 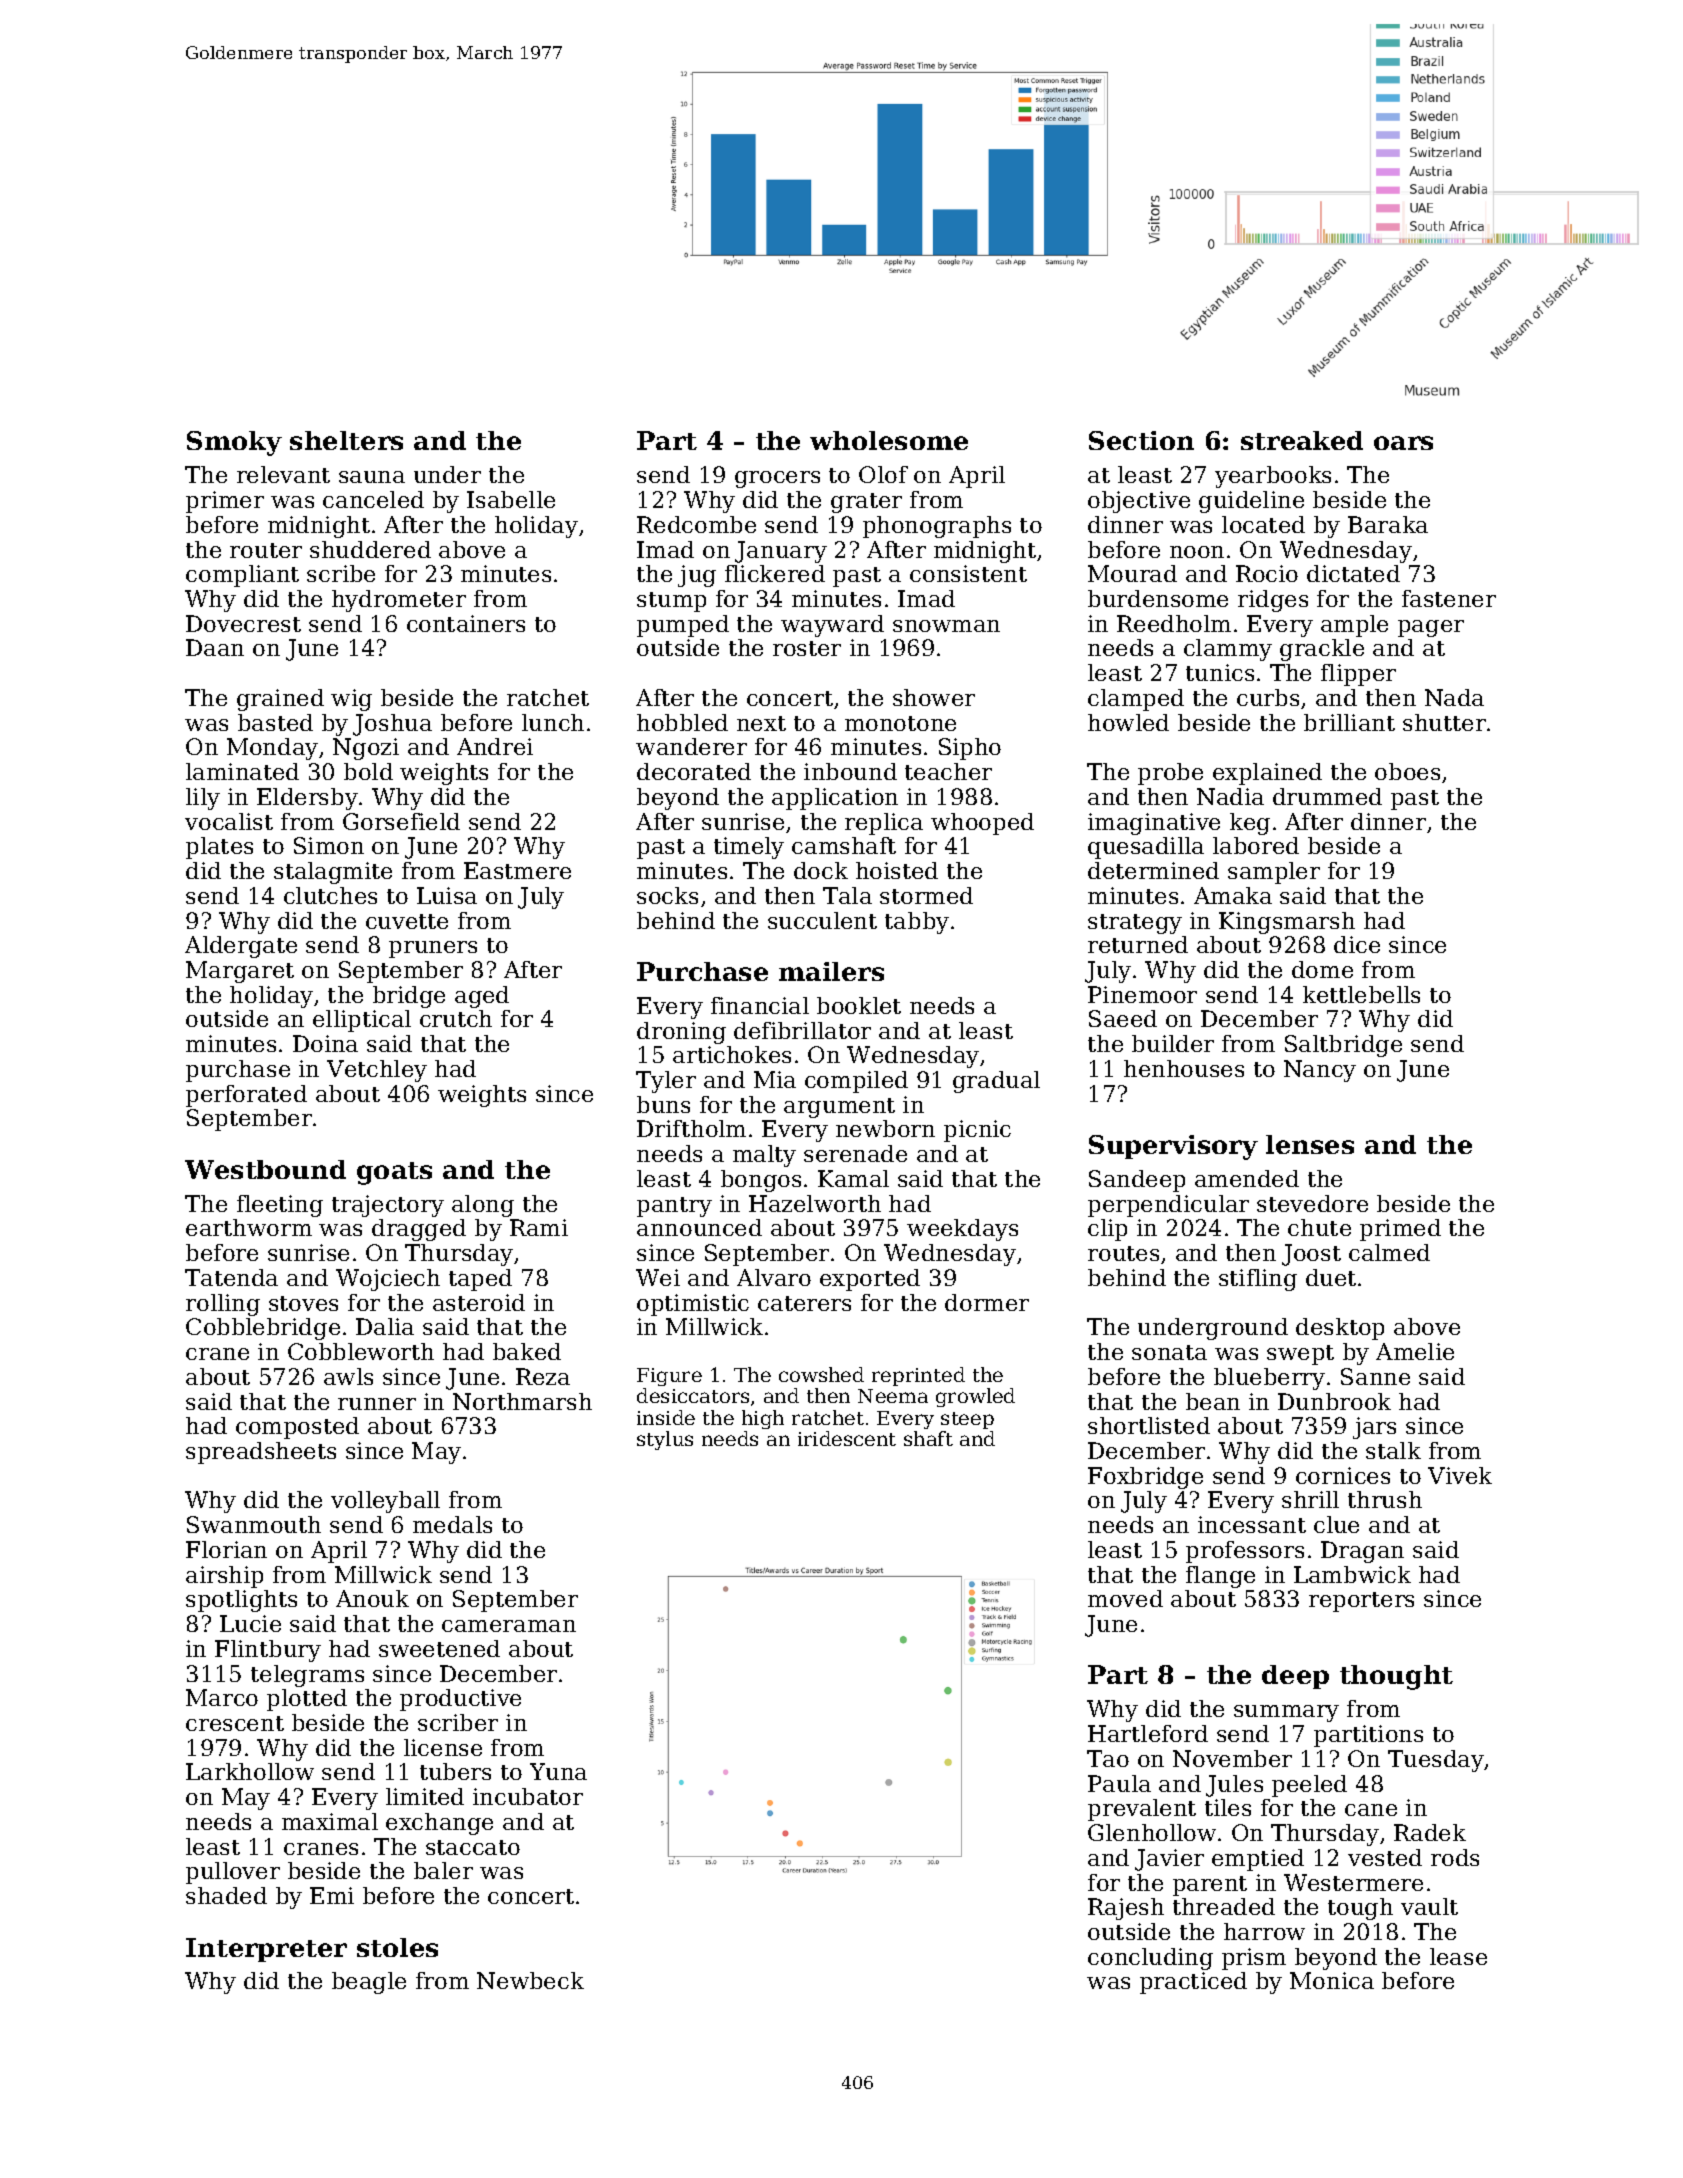 What do you see at coordinates (460, 1700) in the screenshot?
I see `productive` at bounding box center [460, 1700].
